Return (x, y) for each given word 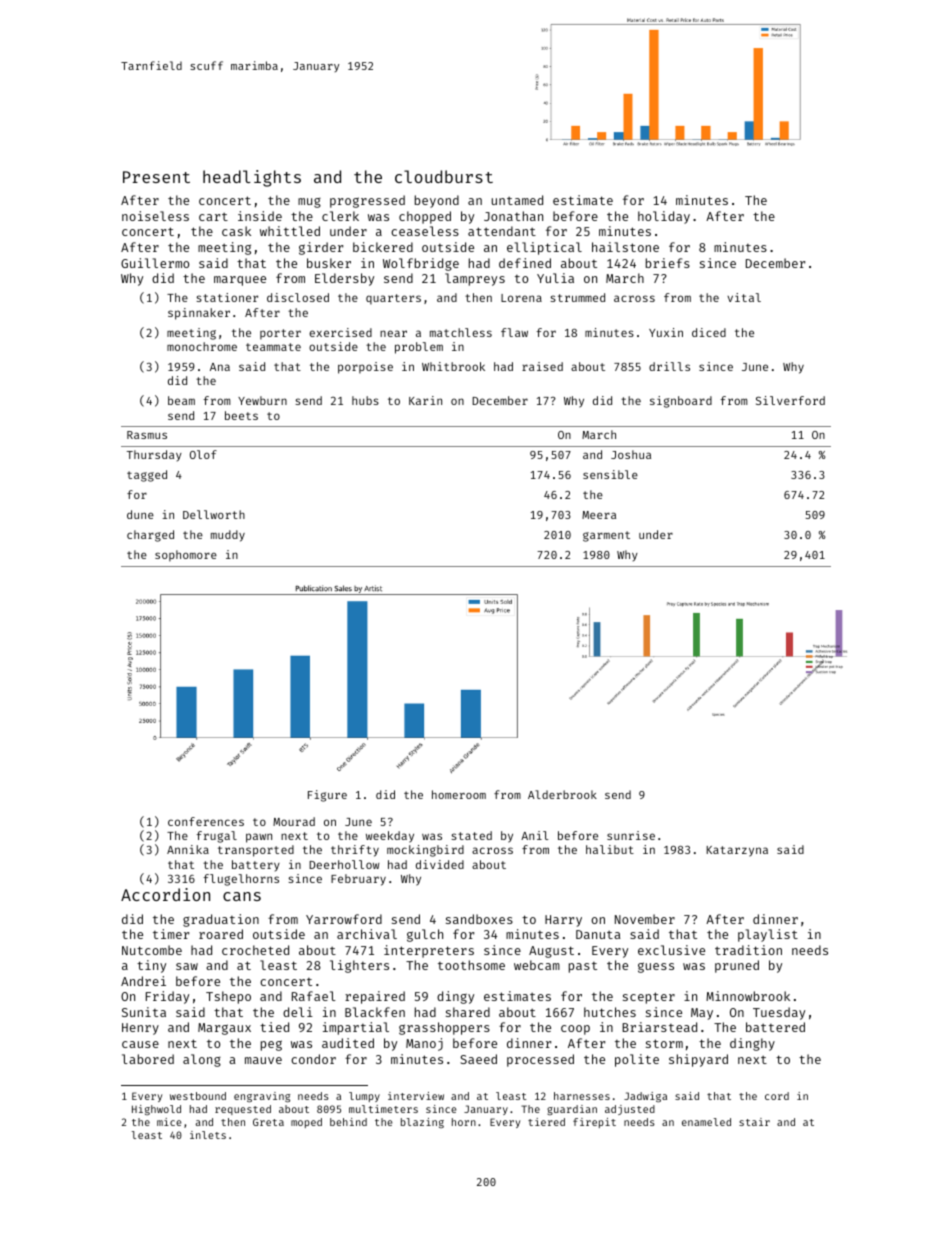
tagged (147, 476)
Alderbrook (562, 794)
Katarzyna (737, 851)
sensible (610, 474)
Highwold (156, 1110)
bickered (383, 247)
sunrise (631, 835)
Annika (188, 849)
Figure (327, 796)
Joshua (631, 454)
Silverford (790, 400)
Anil (534, 835)
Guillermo (155, 263)
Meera (599, 515)
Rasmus (147, 435)
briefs (668, 263)
